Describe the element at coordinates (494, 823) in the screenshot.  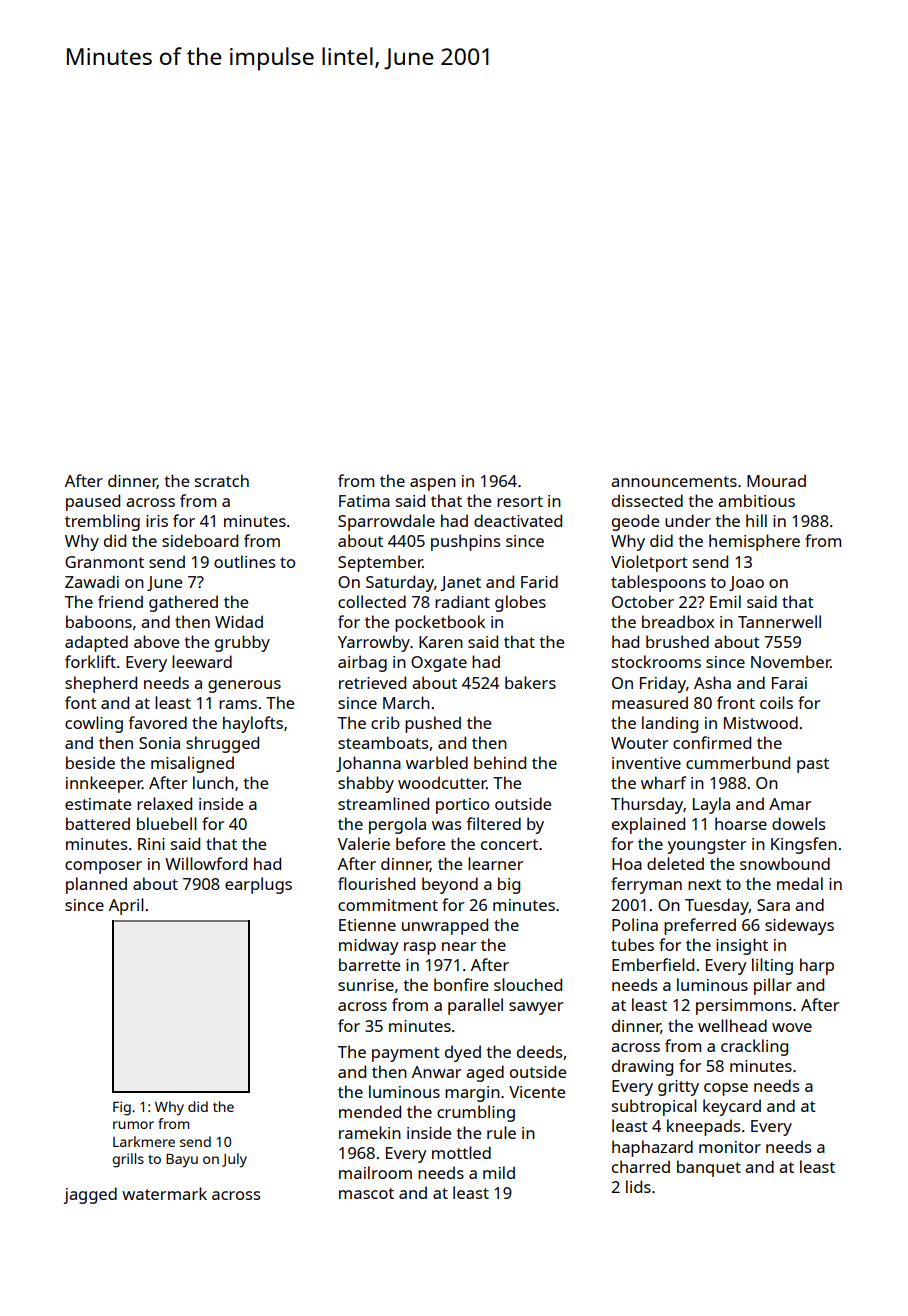
I see `filtered` at that location.
